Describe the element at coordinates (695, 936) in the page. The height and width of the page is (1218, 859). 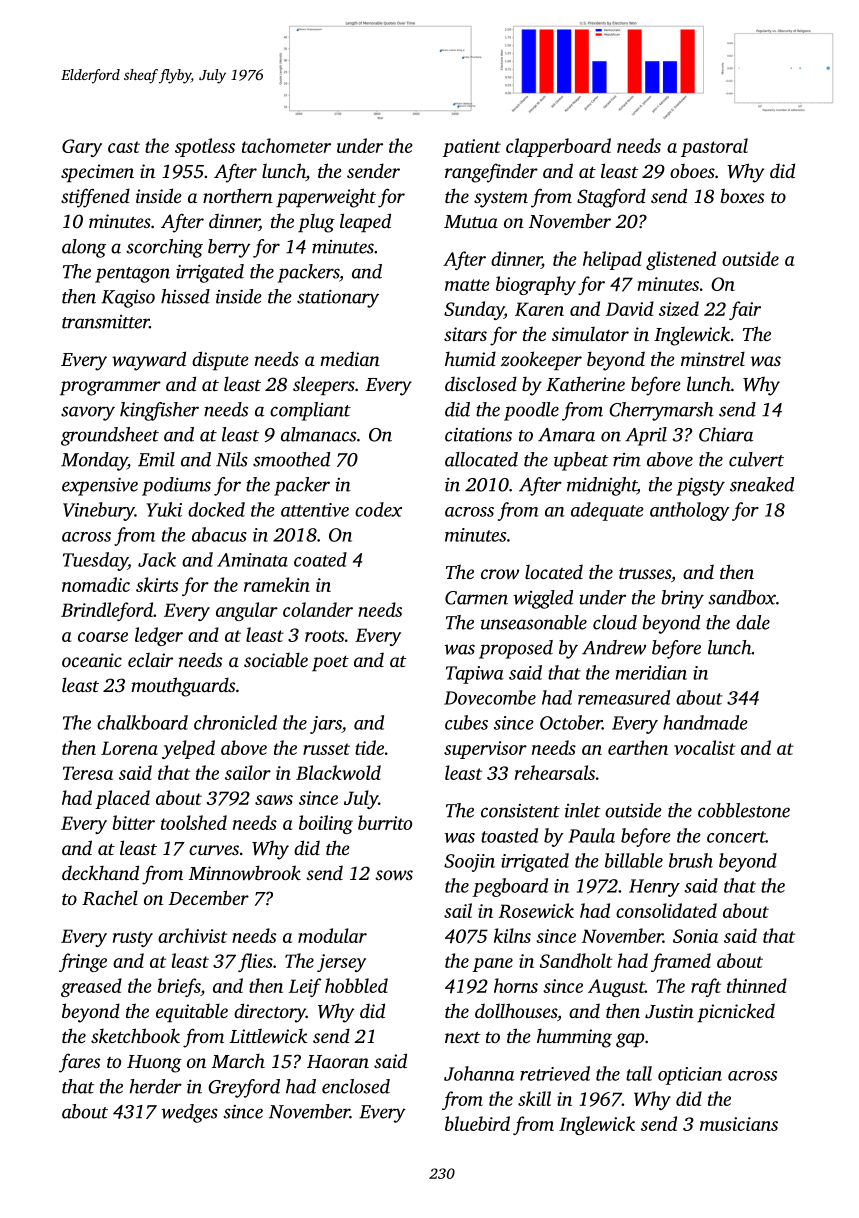
I see `Sonia` at that location.
